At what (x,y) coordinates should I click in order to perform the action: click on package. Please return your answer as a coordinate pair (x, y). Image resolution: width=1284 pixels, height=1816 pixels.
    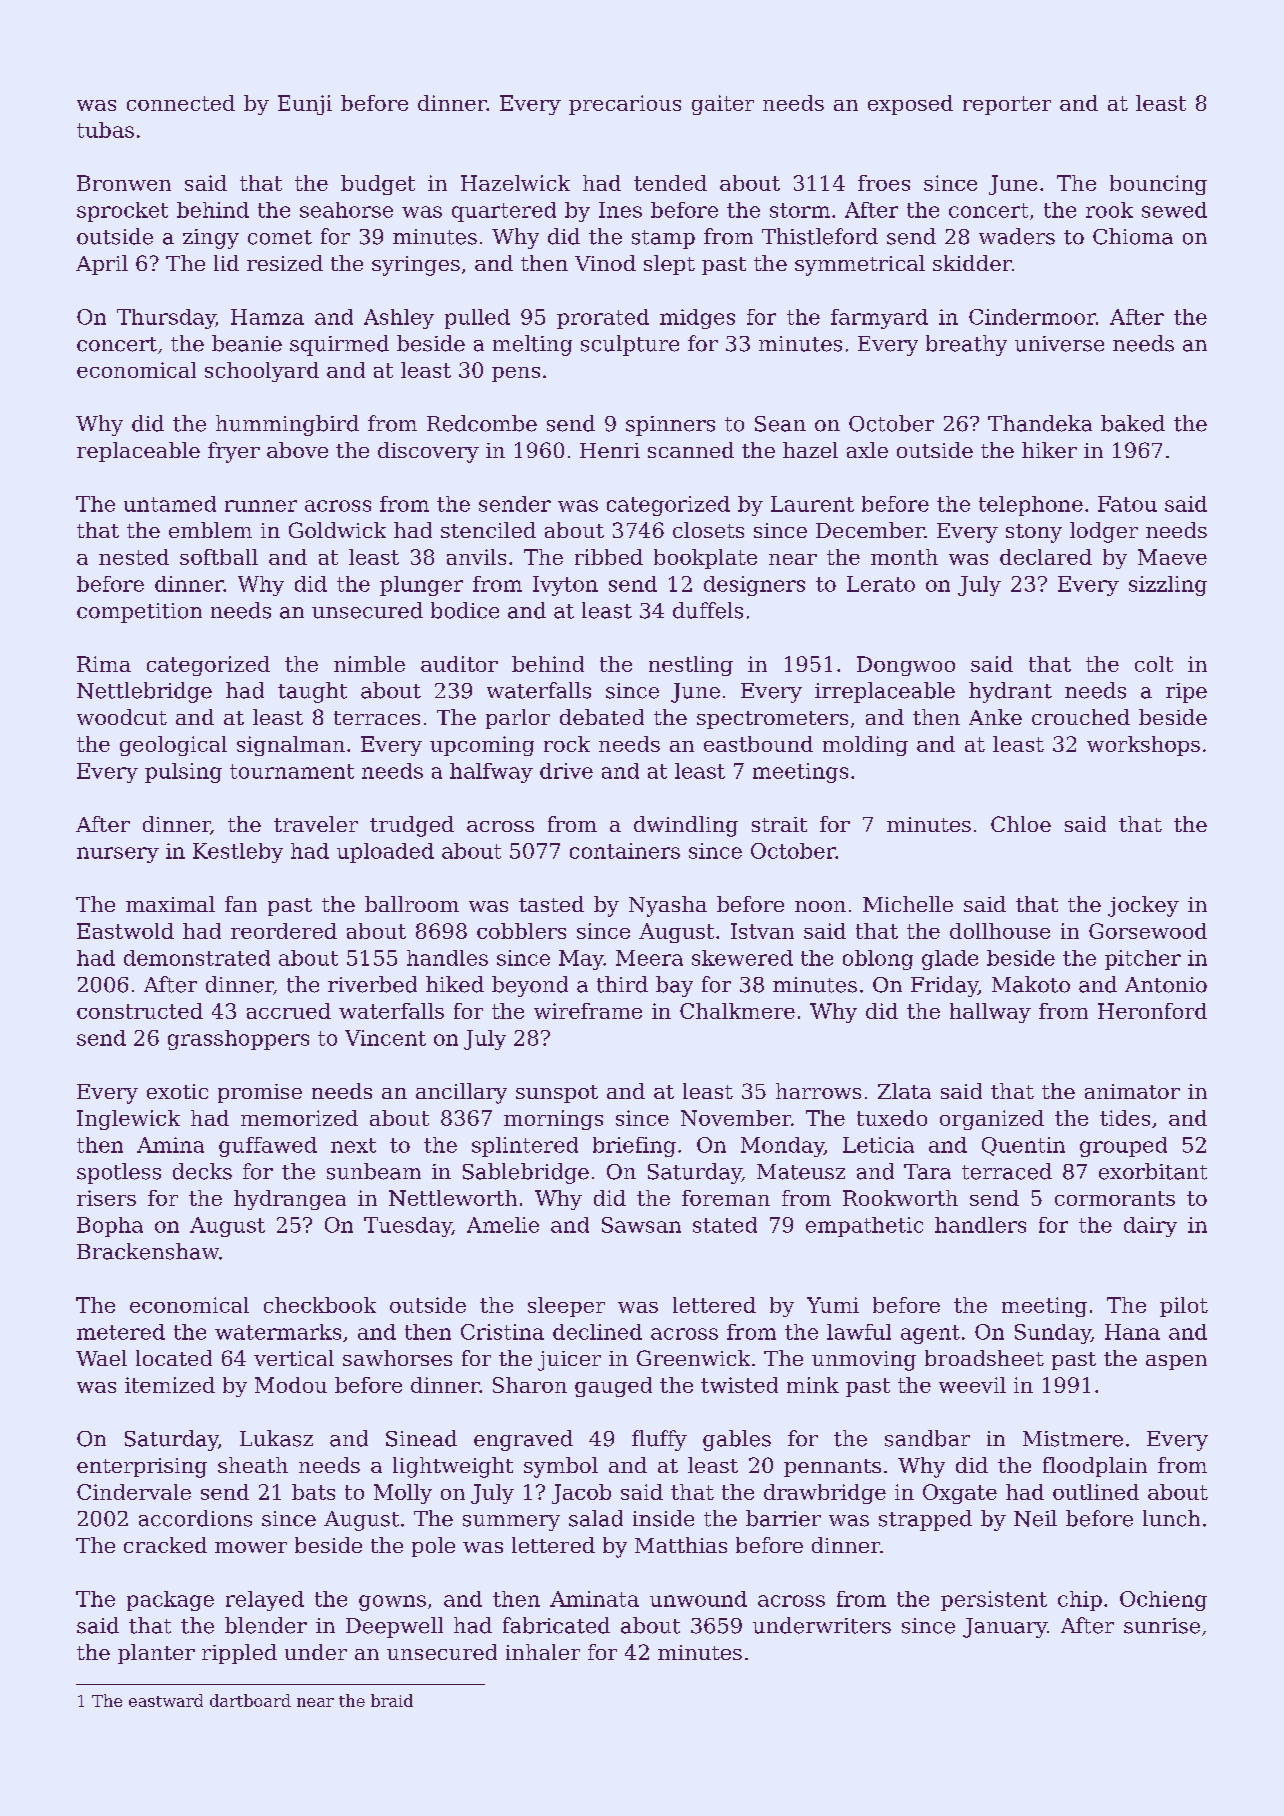
    Looking at the image, I should click on (170, 1601).
